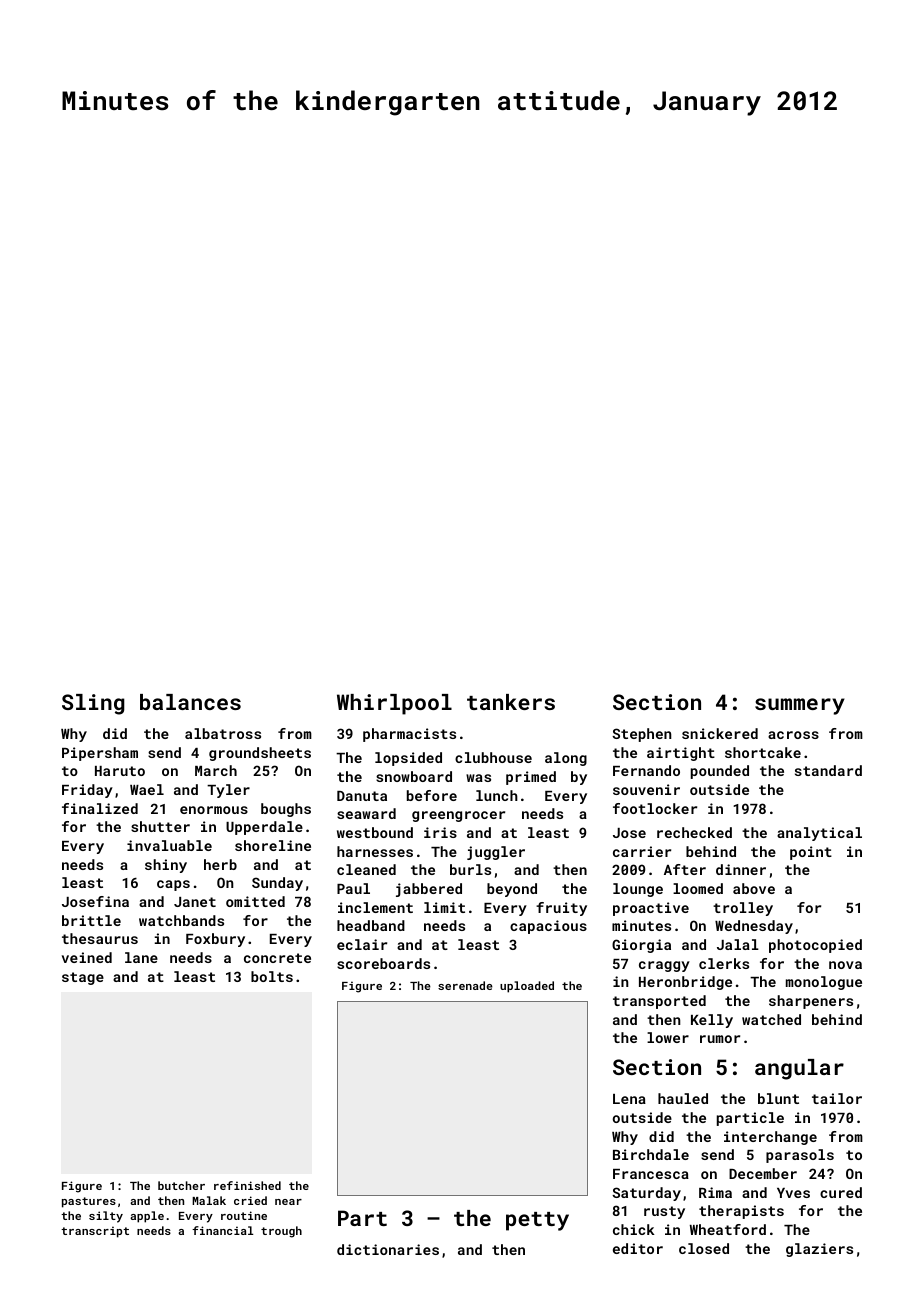 The image size is (924, 1308). What do you see at coordinates (811, 853) in the screenshot?
I see `point` at bounding box center [811, 853].
